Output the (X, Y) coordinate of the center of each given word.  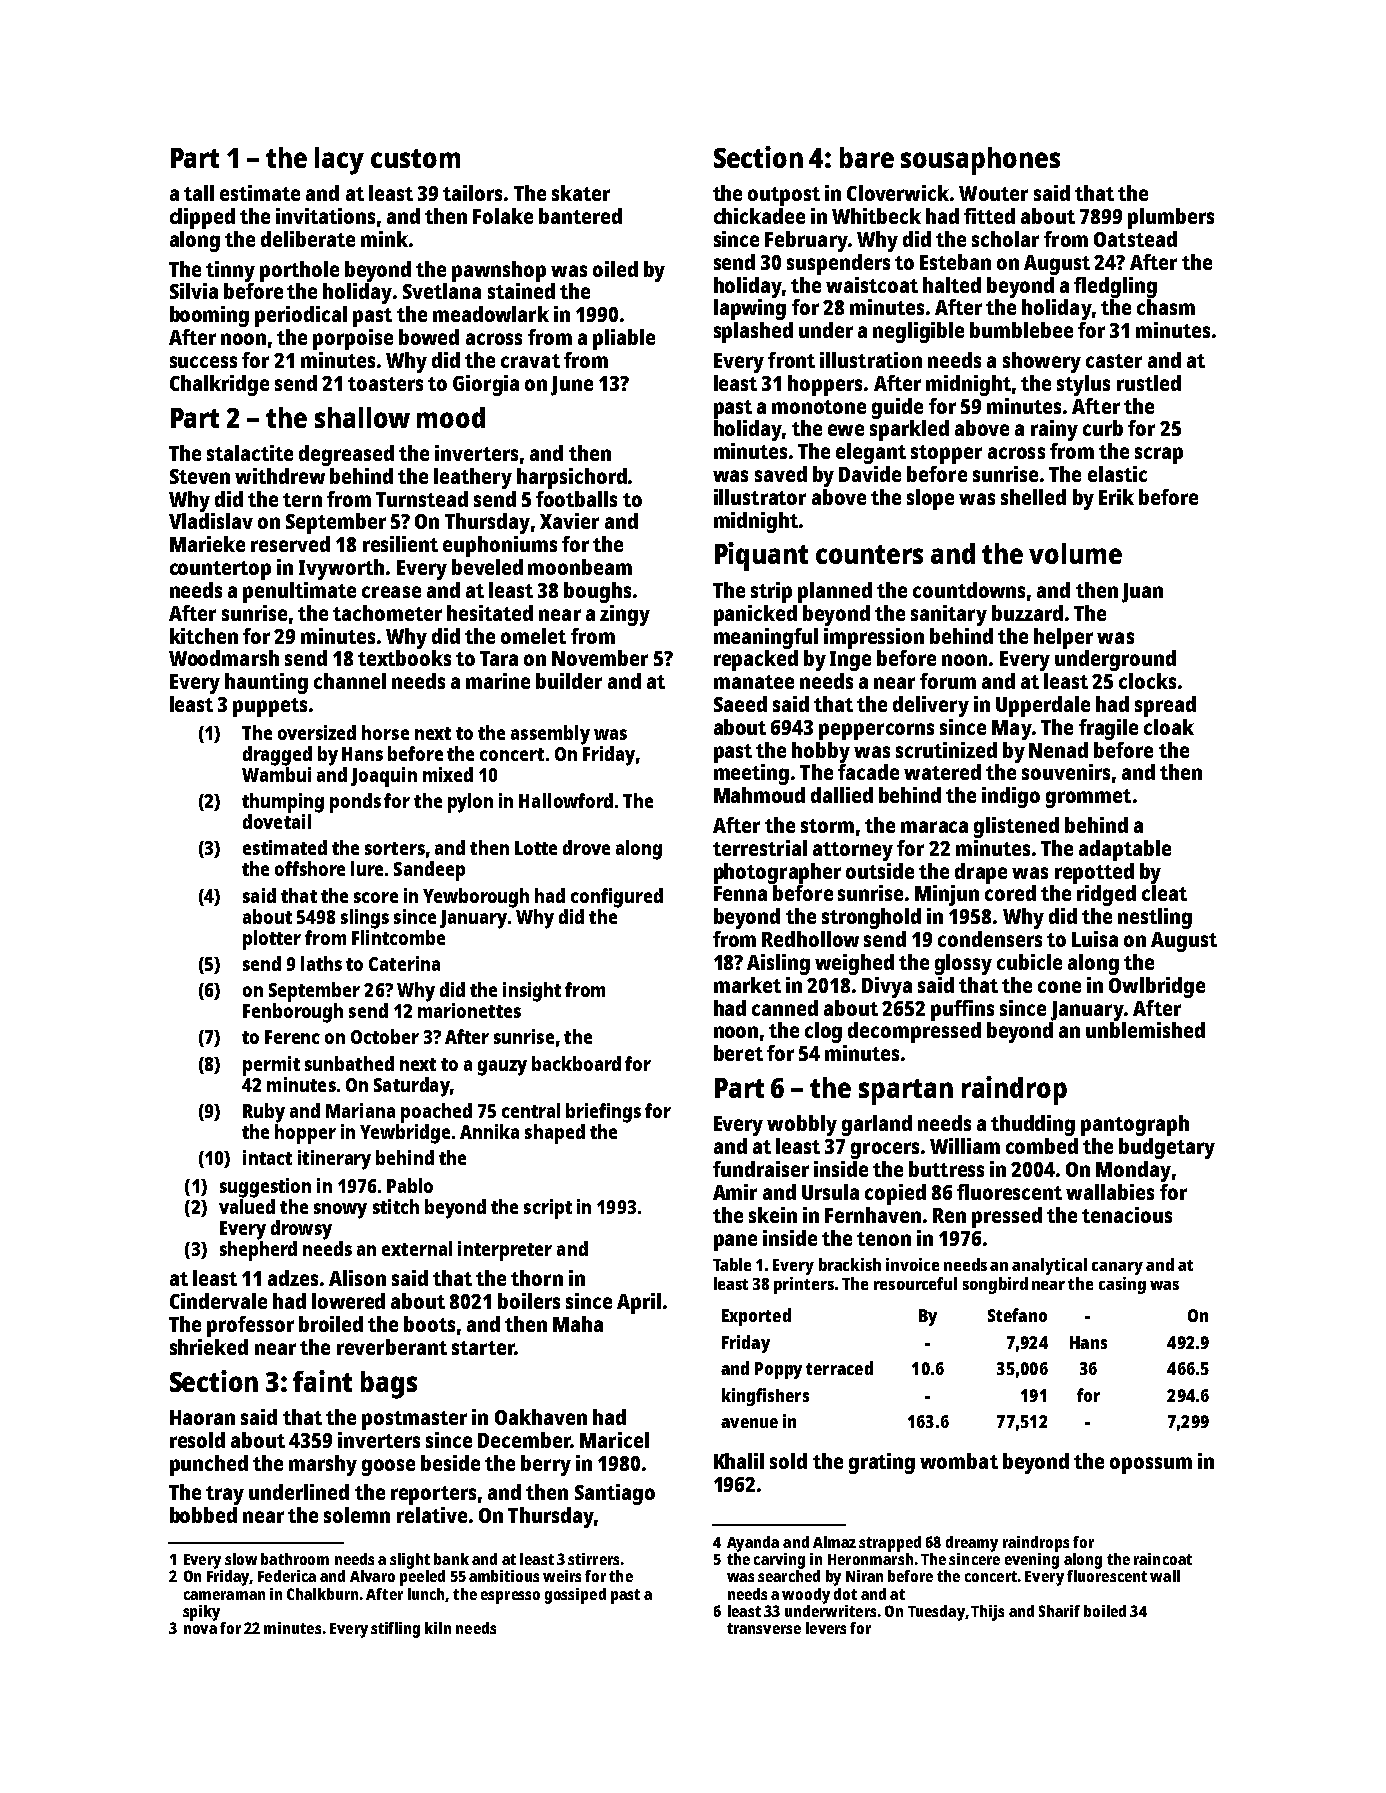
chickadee (759, 216)
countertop (220, 570)
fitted (989, 216)
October (385, 1036)
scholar (1005, 239)
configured (617, 898)
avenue (749, 1423)
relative (432, 1515)
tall (199, 193)
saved (781, 474)
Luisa (1095, 939)
